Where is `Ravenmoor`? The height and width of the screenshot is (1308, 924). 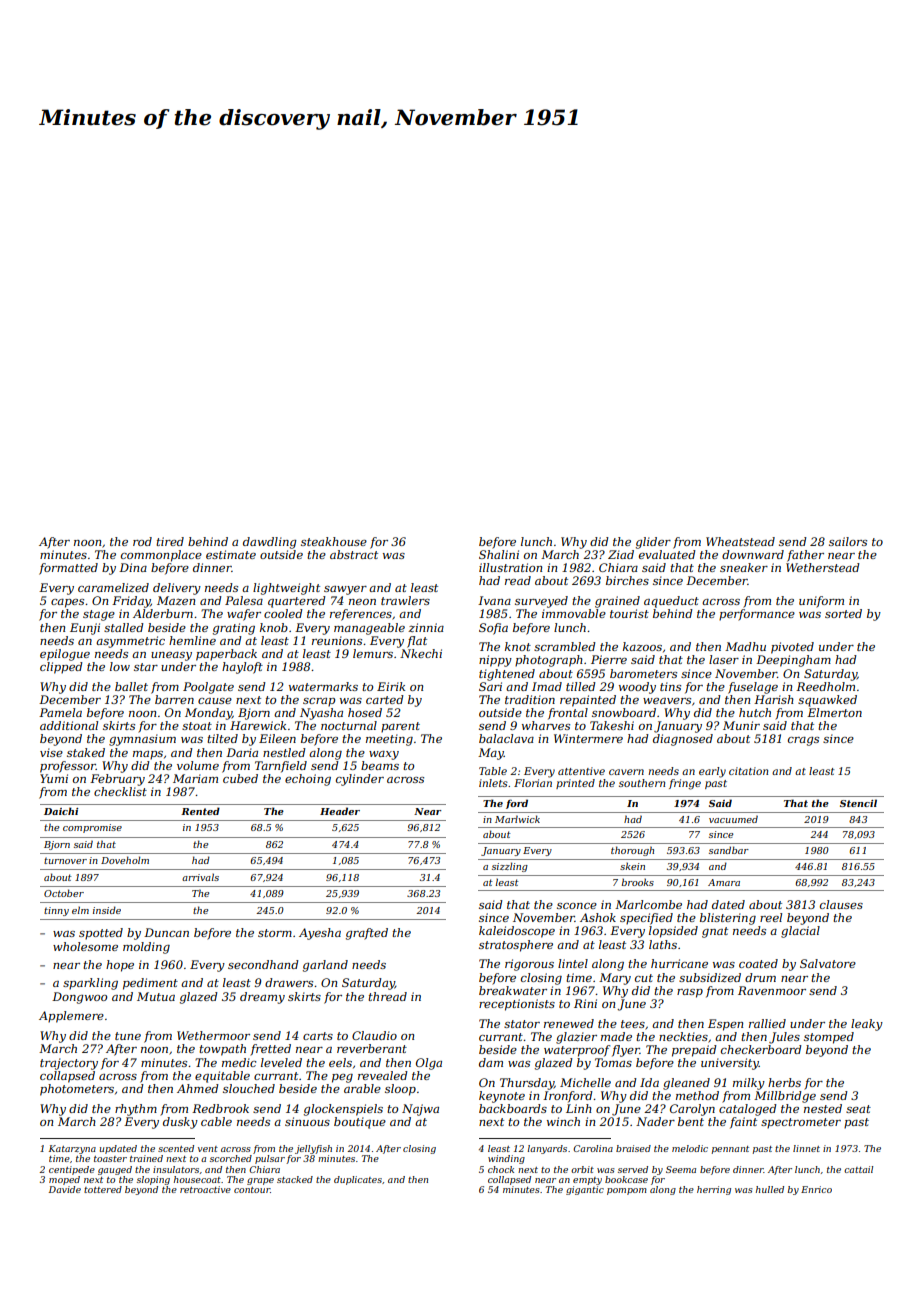 Ravenmoor is located at coordinates (772, 990).
